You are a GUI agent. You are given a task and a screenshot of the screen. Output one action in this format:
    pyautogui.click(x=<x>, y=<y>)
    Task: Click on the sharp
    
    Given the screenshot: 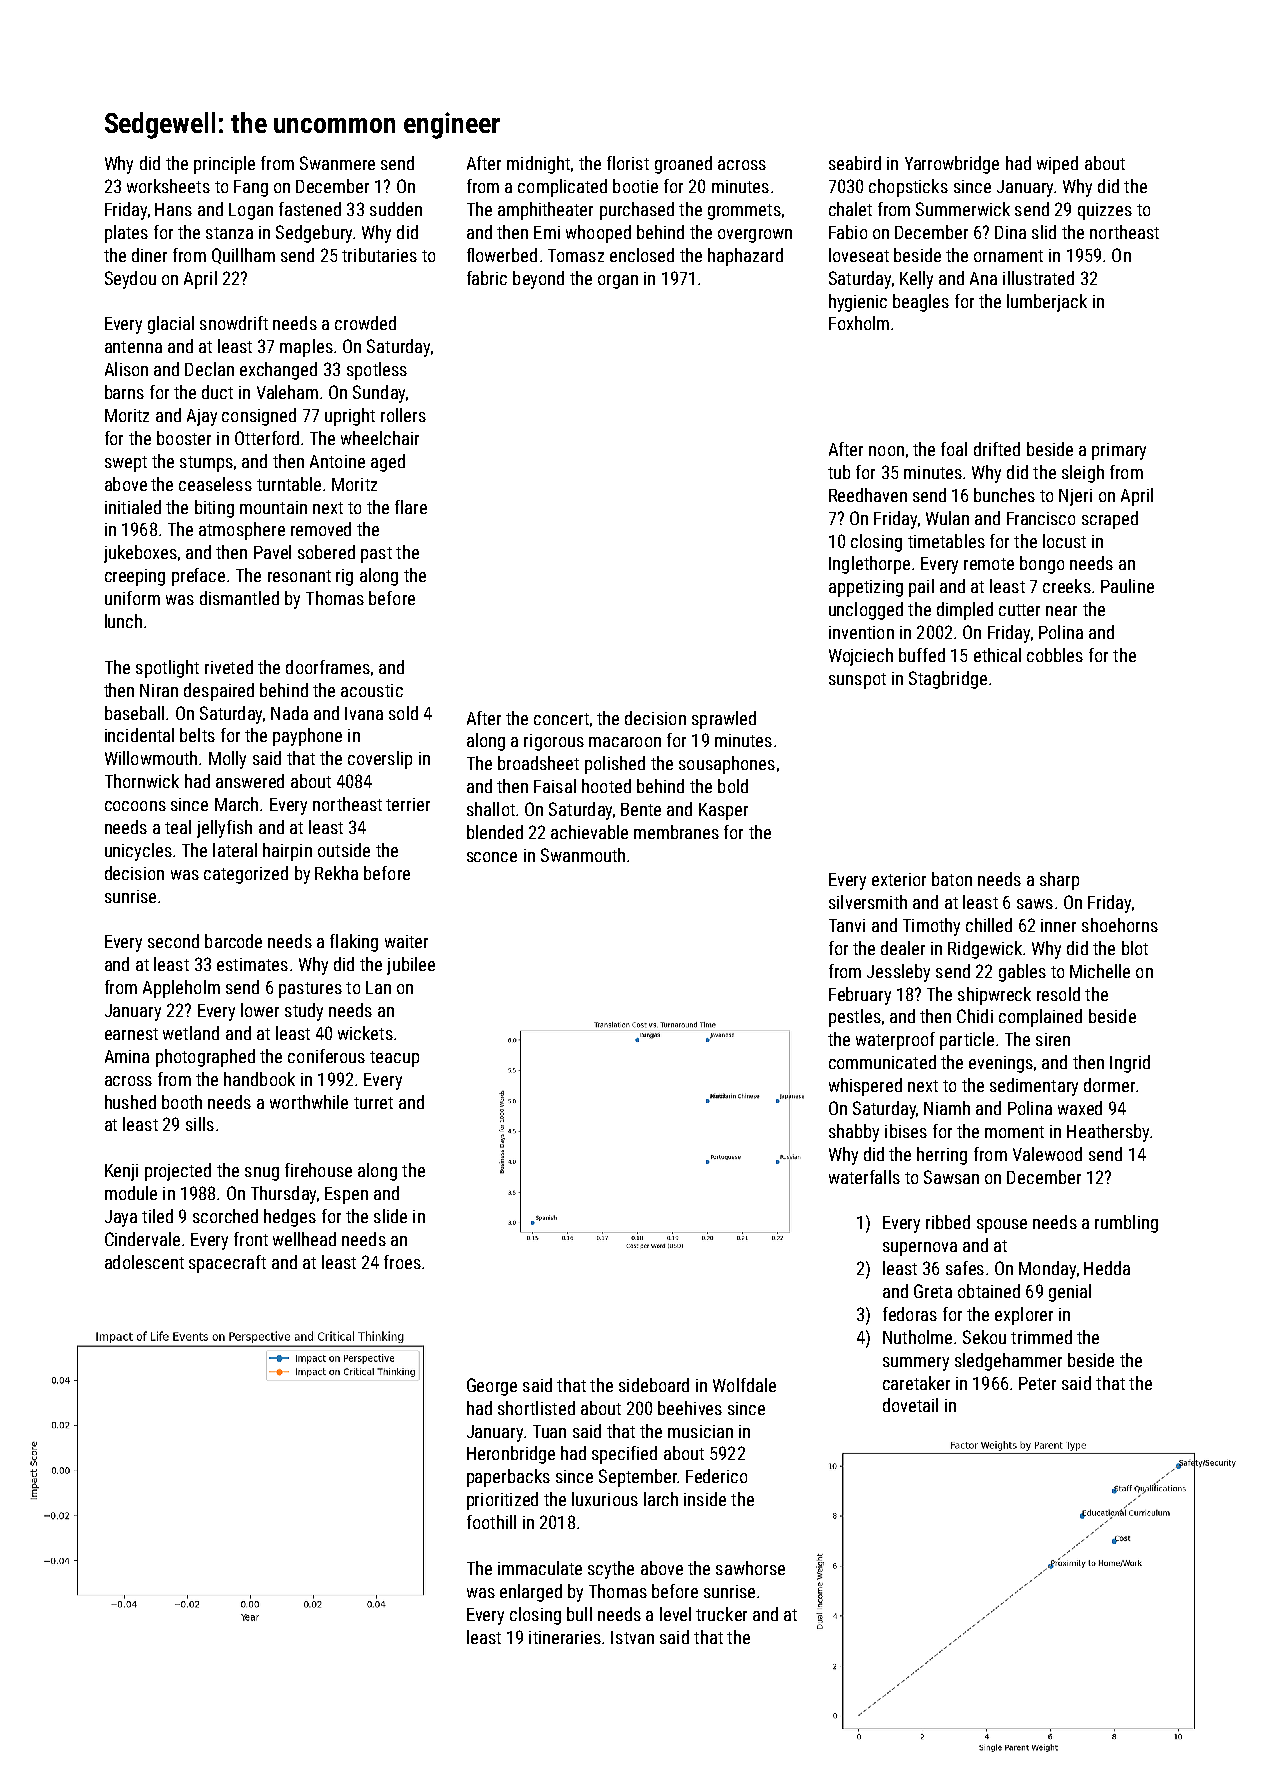 What is the action you would take?
    pyautogui.click(x=1059, y=881)
